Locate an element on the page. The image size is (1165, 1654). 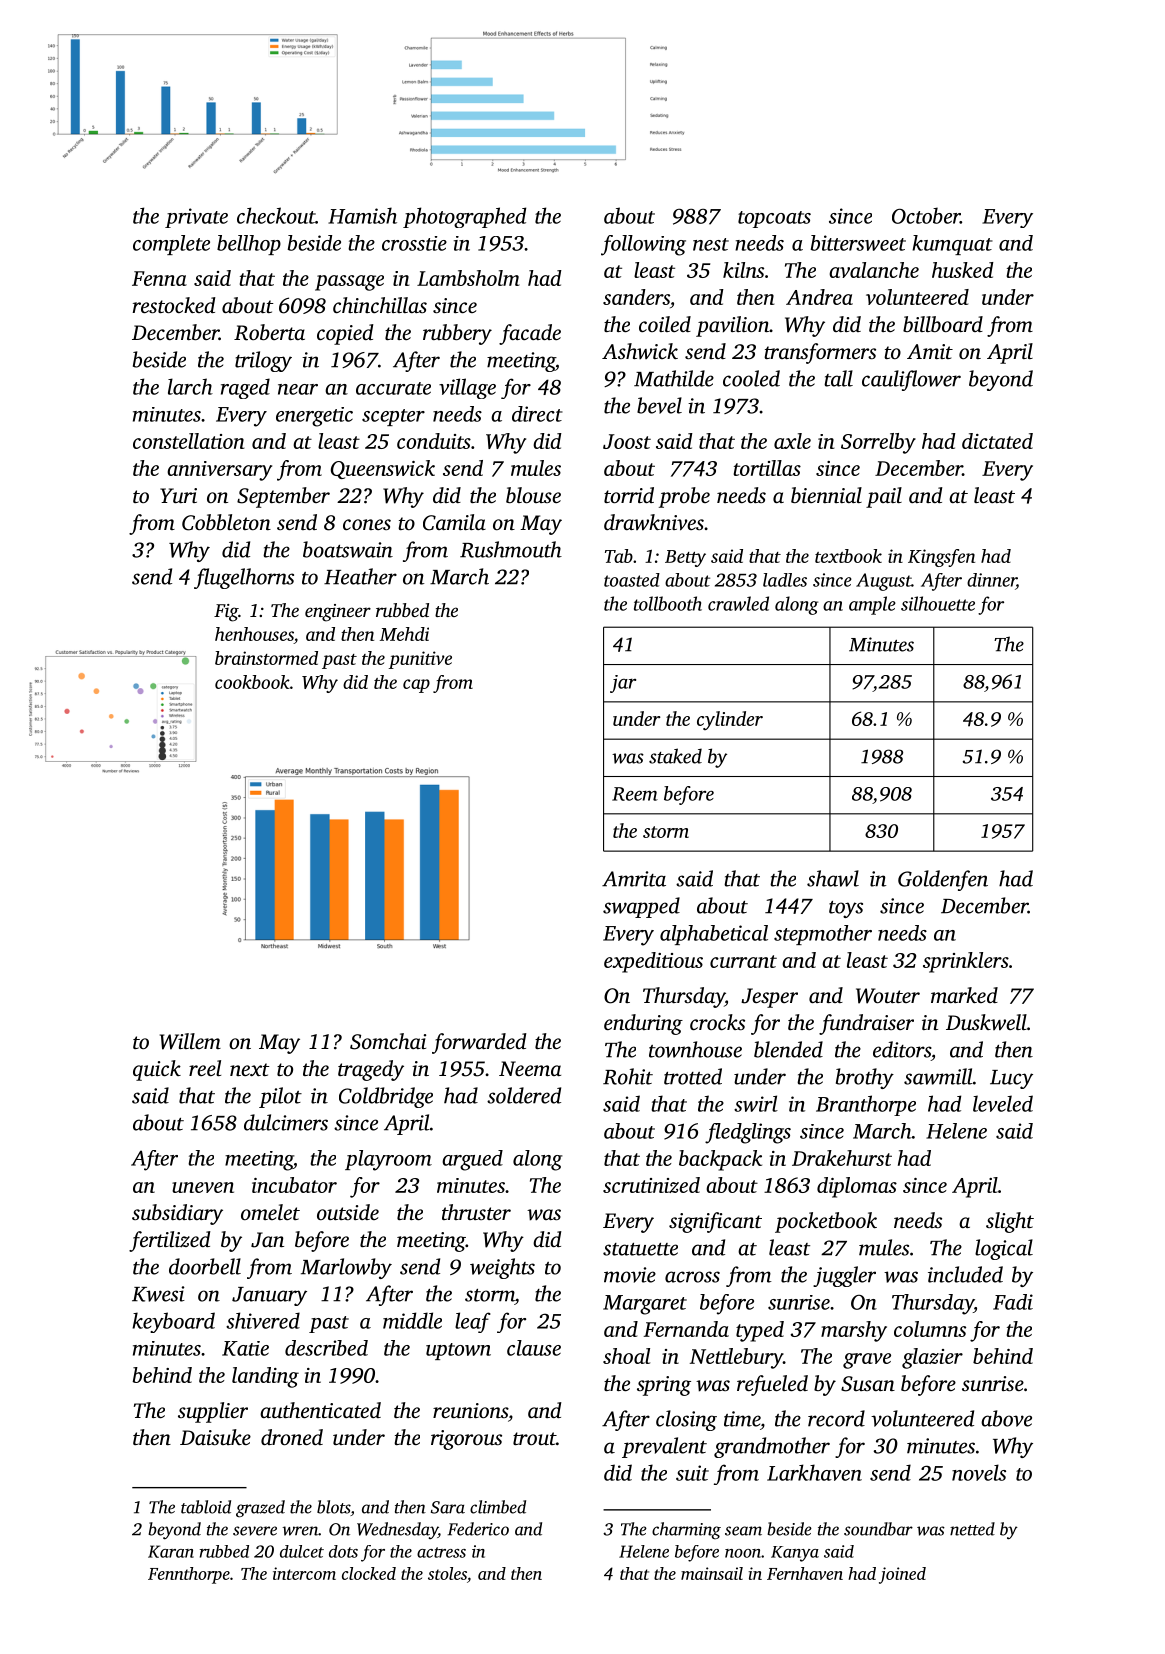
dictated is located at coordinates (997, 441).
